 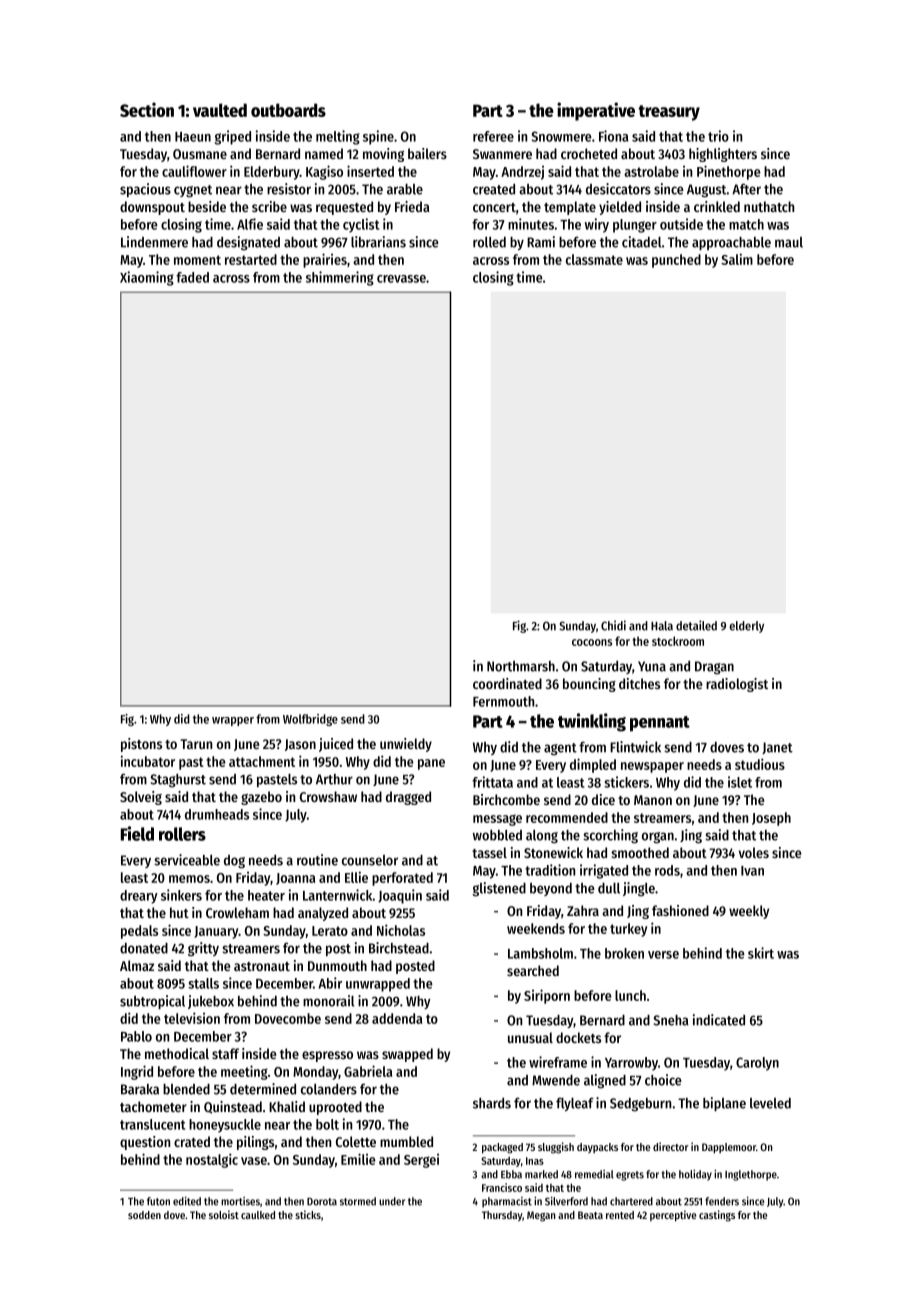 What do you see at coordinates (272, 173) in the page?
I see `Elderbury` at bounding box center [272, 173].
